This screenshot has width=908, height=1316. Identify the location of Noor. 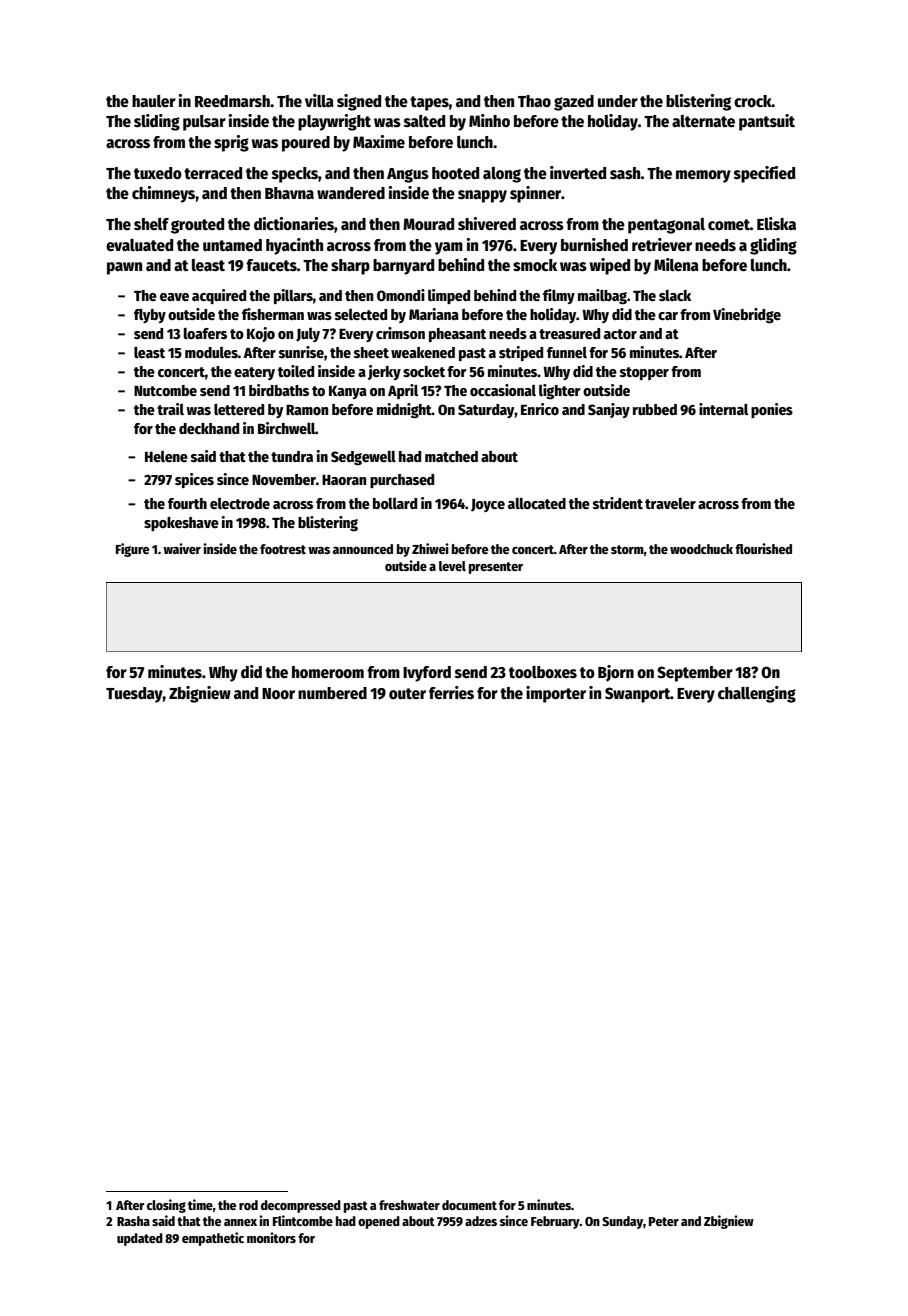
(278, 693).
